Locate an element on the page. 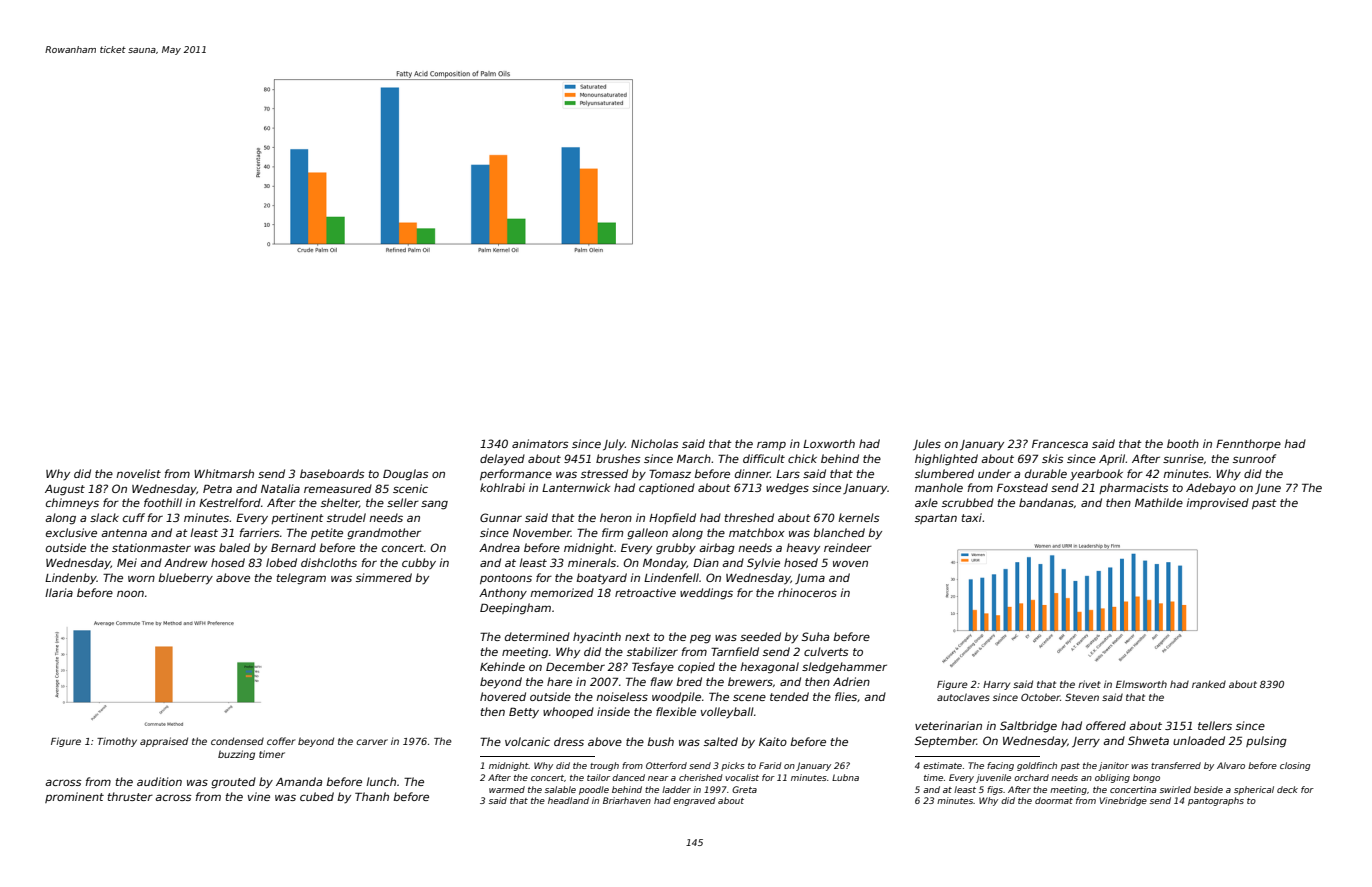  improvised is located at coordinates (1217, 503).
